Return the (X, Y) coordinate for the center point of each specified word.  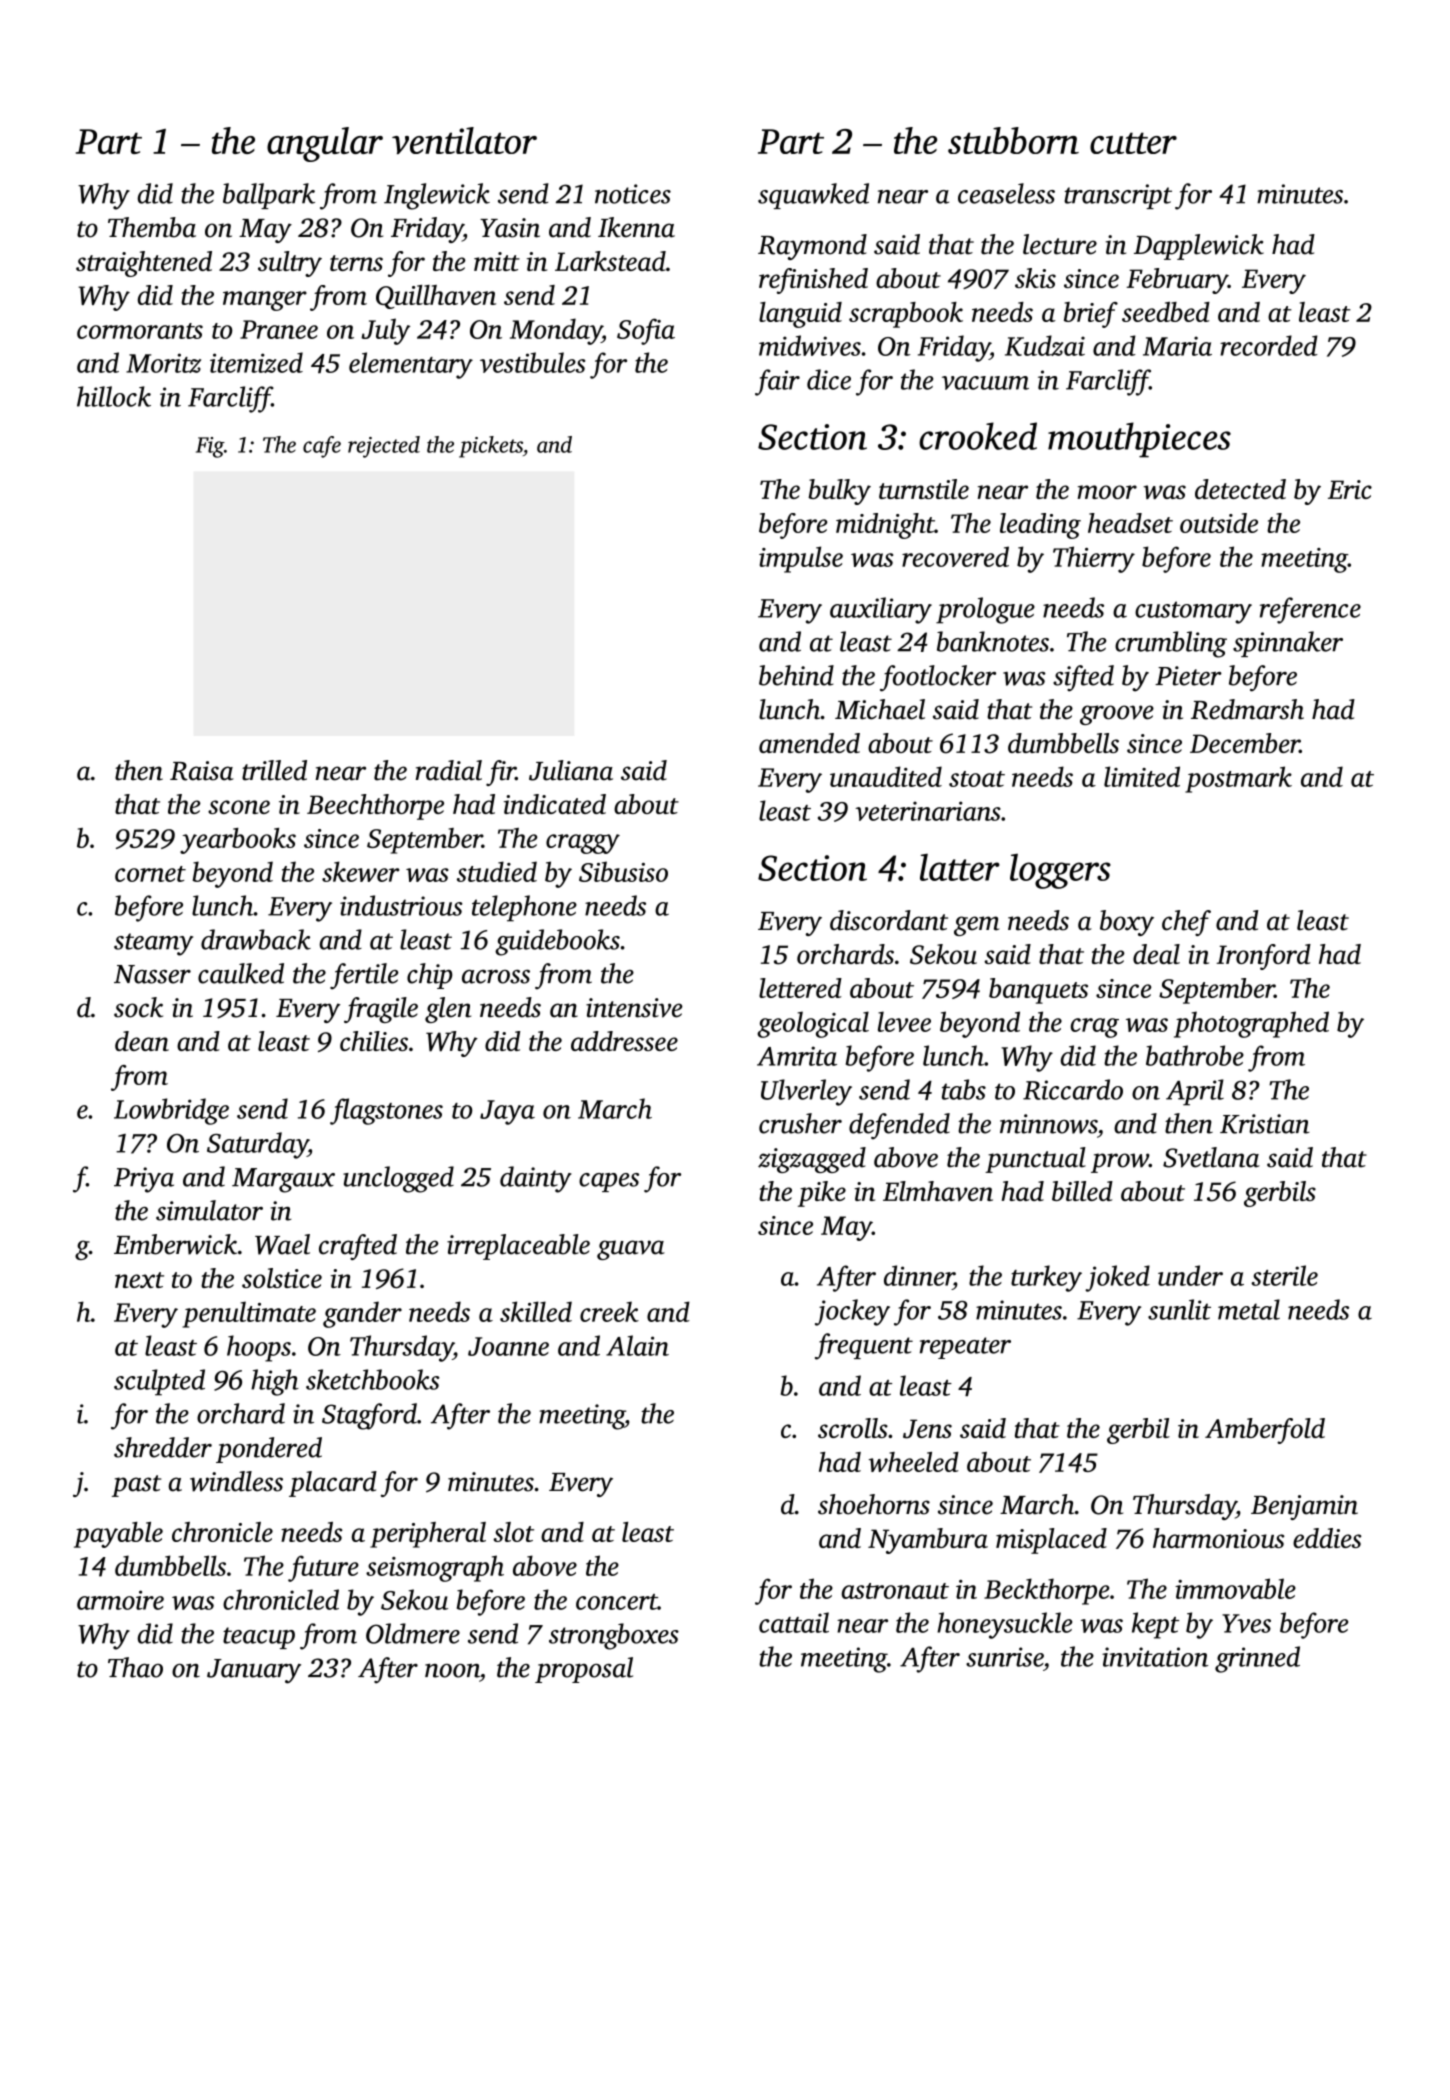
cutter (1133, 143)
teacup (259, 1638)
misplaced (1051, 1541)
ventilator (464, 140)
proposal (584, 1670)
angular (325, 144)
